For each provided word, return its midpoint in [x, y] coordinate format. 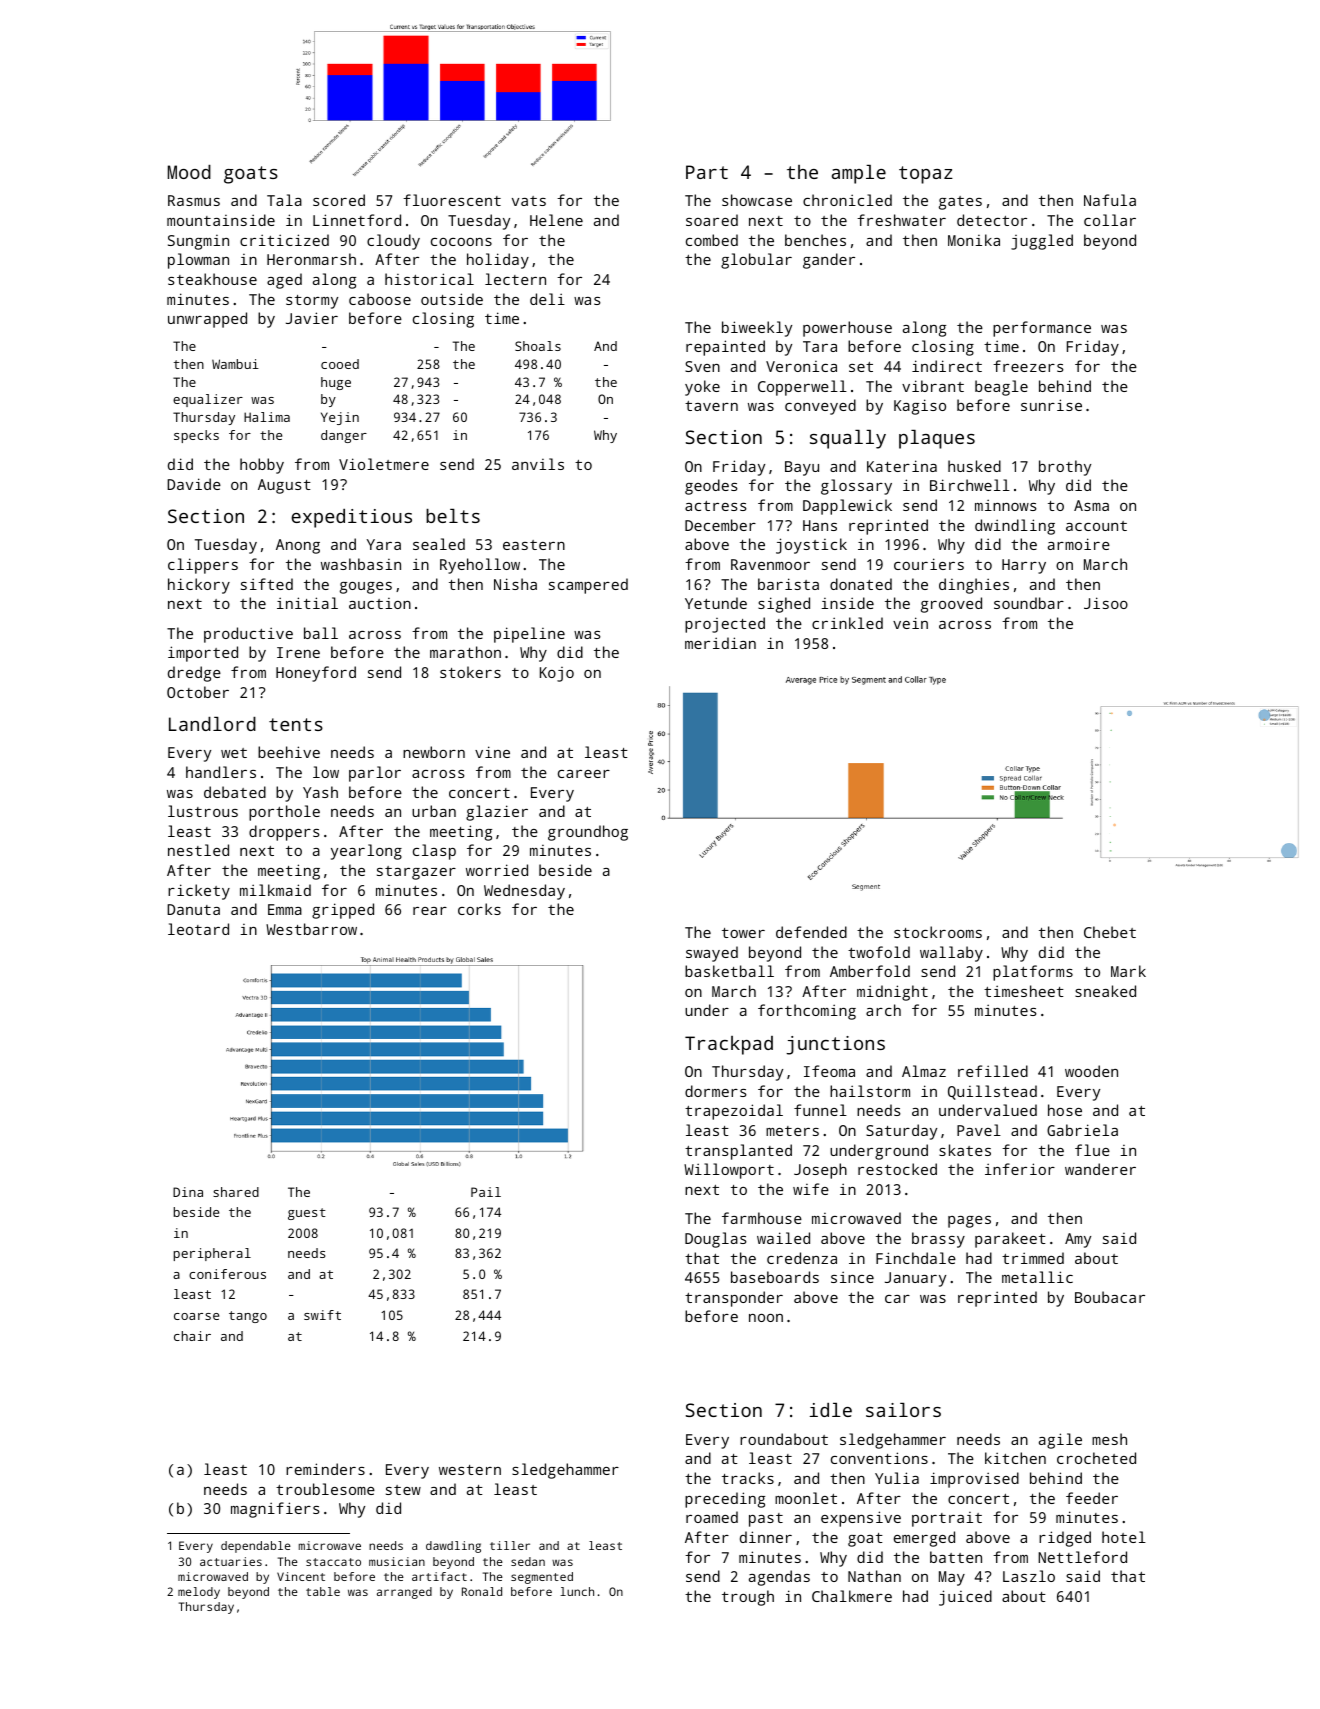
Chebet [1110, 932]
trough [748, 1598]
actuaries [231, 1561]
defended [811, 932]
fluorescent [452, 200]
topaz [926, 175]
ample [859, 174]
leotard [198, 929]
